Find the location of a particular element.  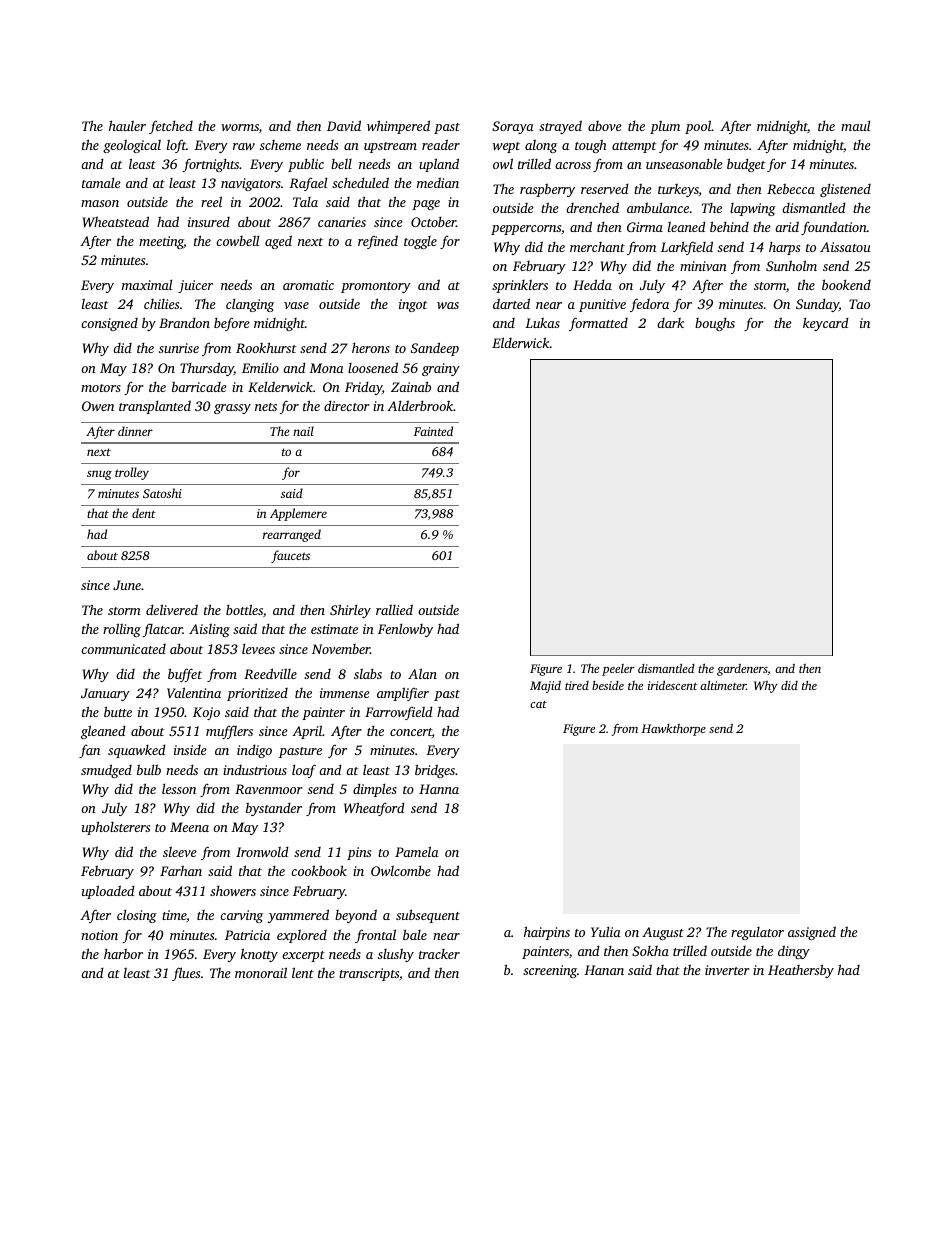

gardeners is located at coordinates (742, 670).
